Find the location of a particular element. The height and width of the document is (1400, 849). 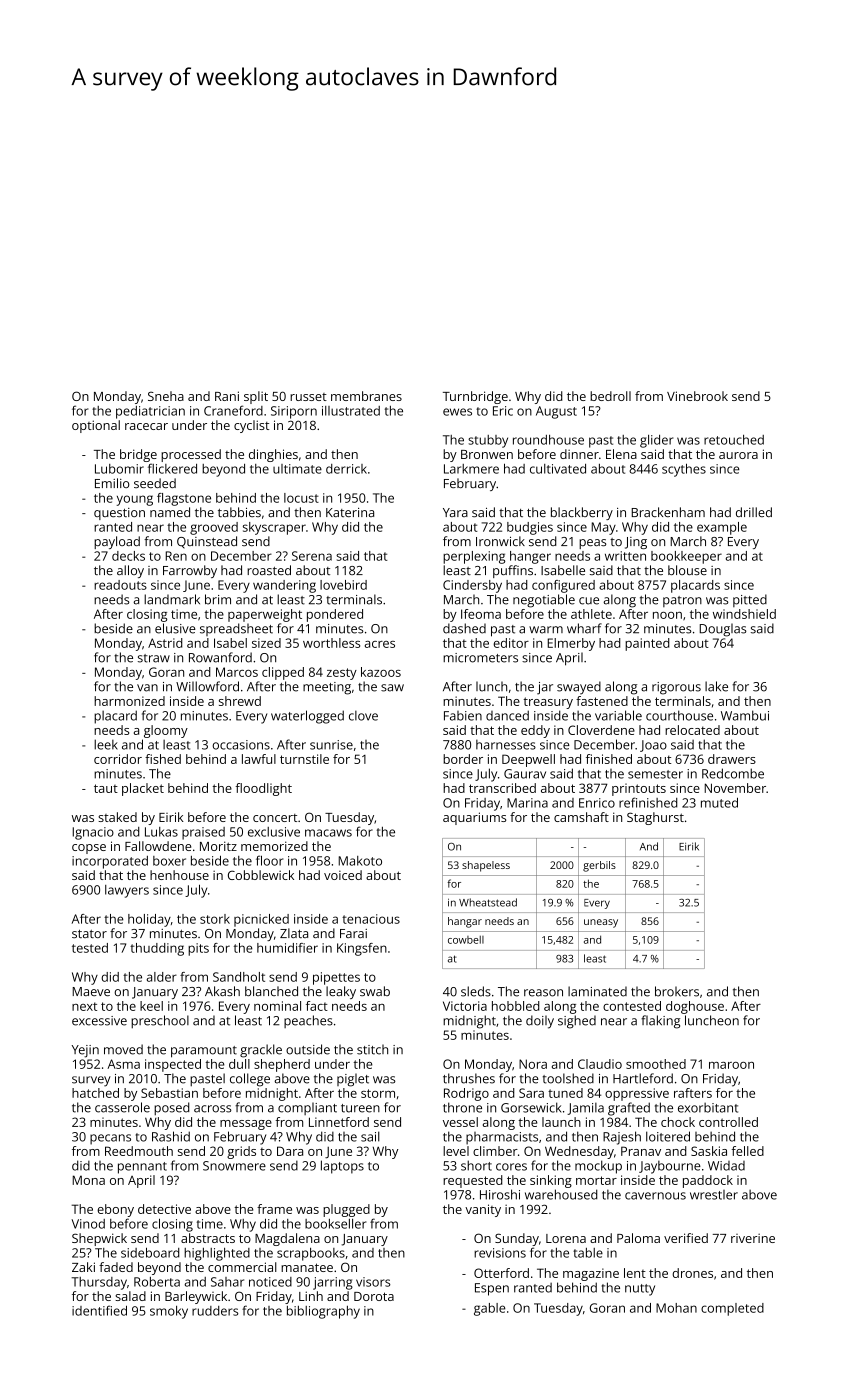

revisions is located at coordinates (500, 1253).
